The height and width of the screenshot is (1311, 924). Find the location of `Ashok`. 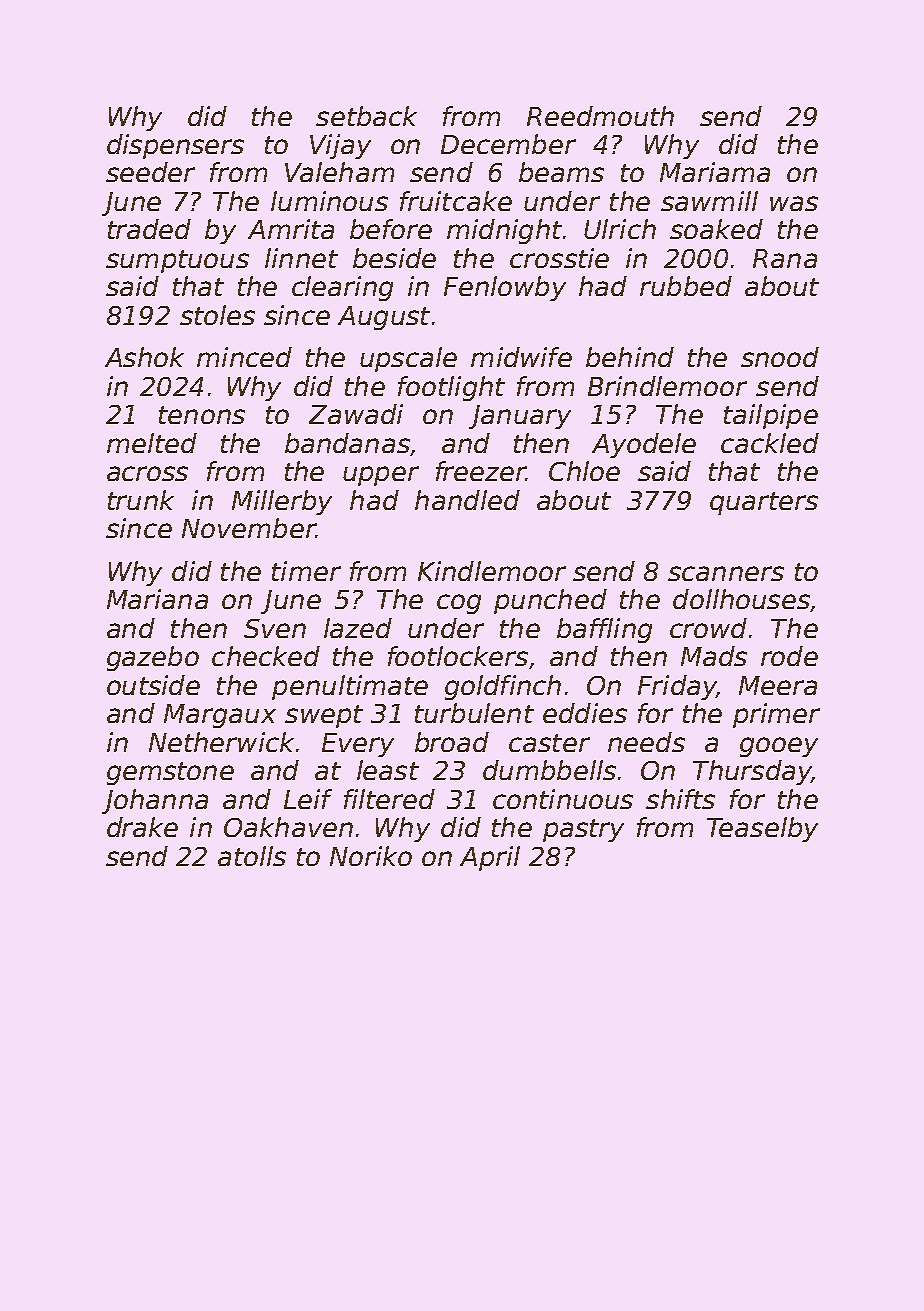

Ashok is located at coordinates (144, 357).
